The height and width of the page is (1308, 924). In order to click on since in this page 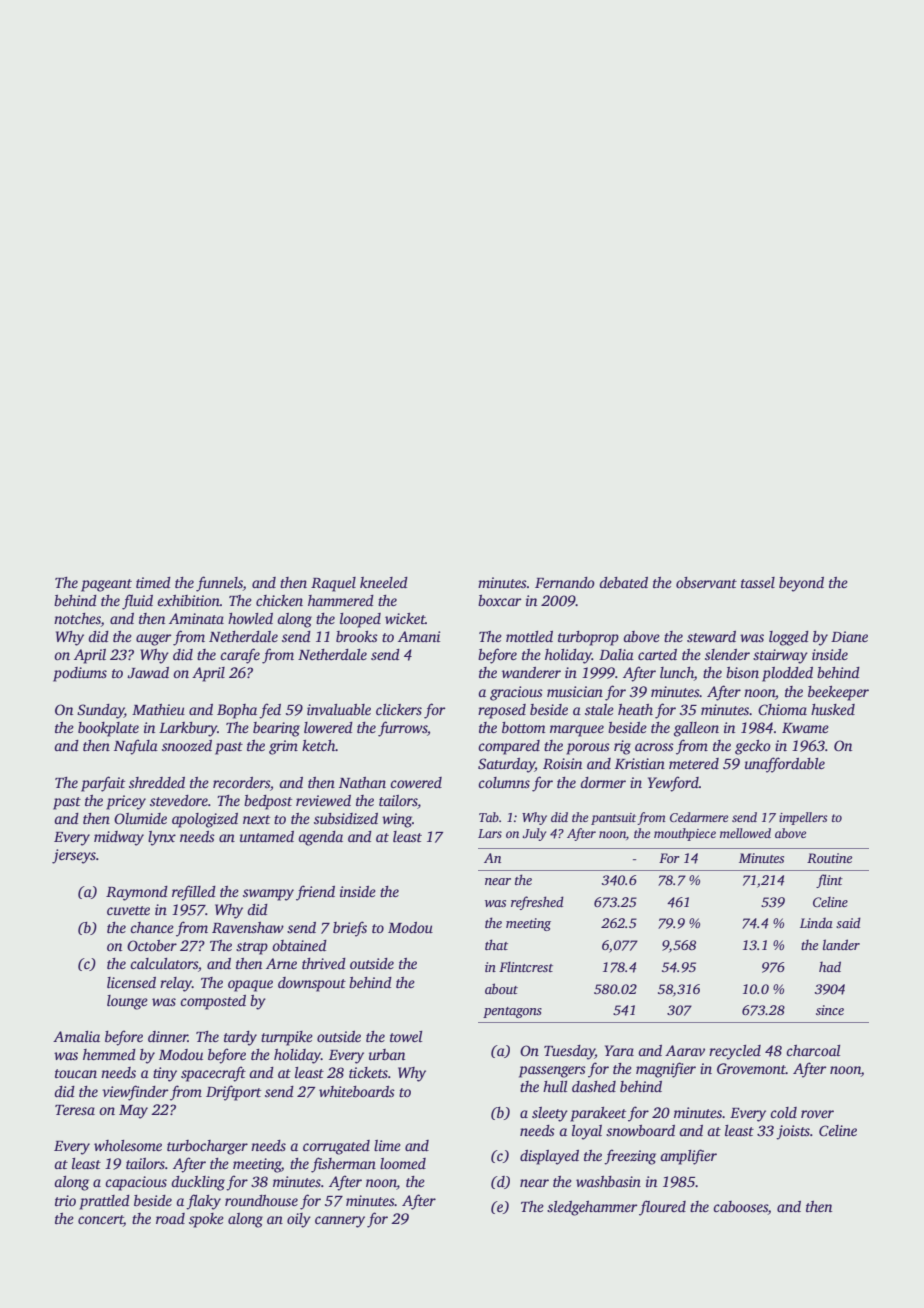, I will do `click(830, 1010)`.
